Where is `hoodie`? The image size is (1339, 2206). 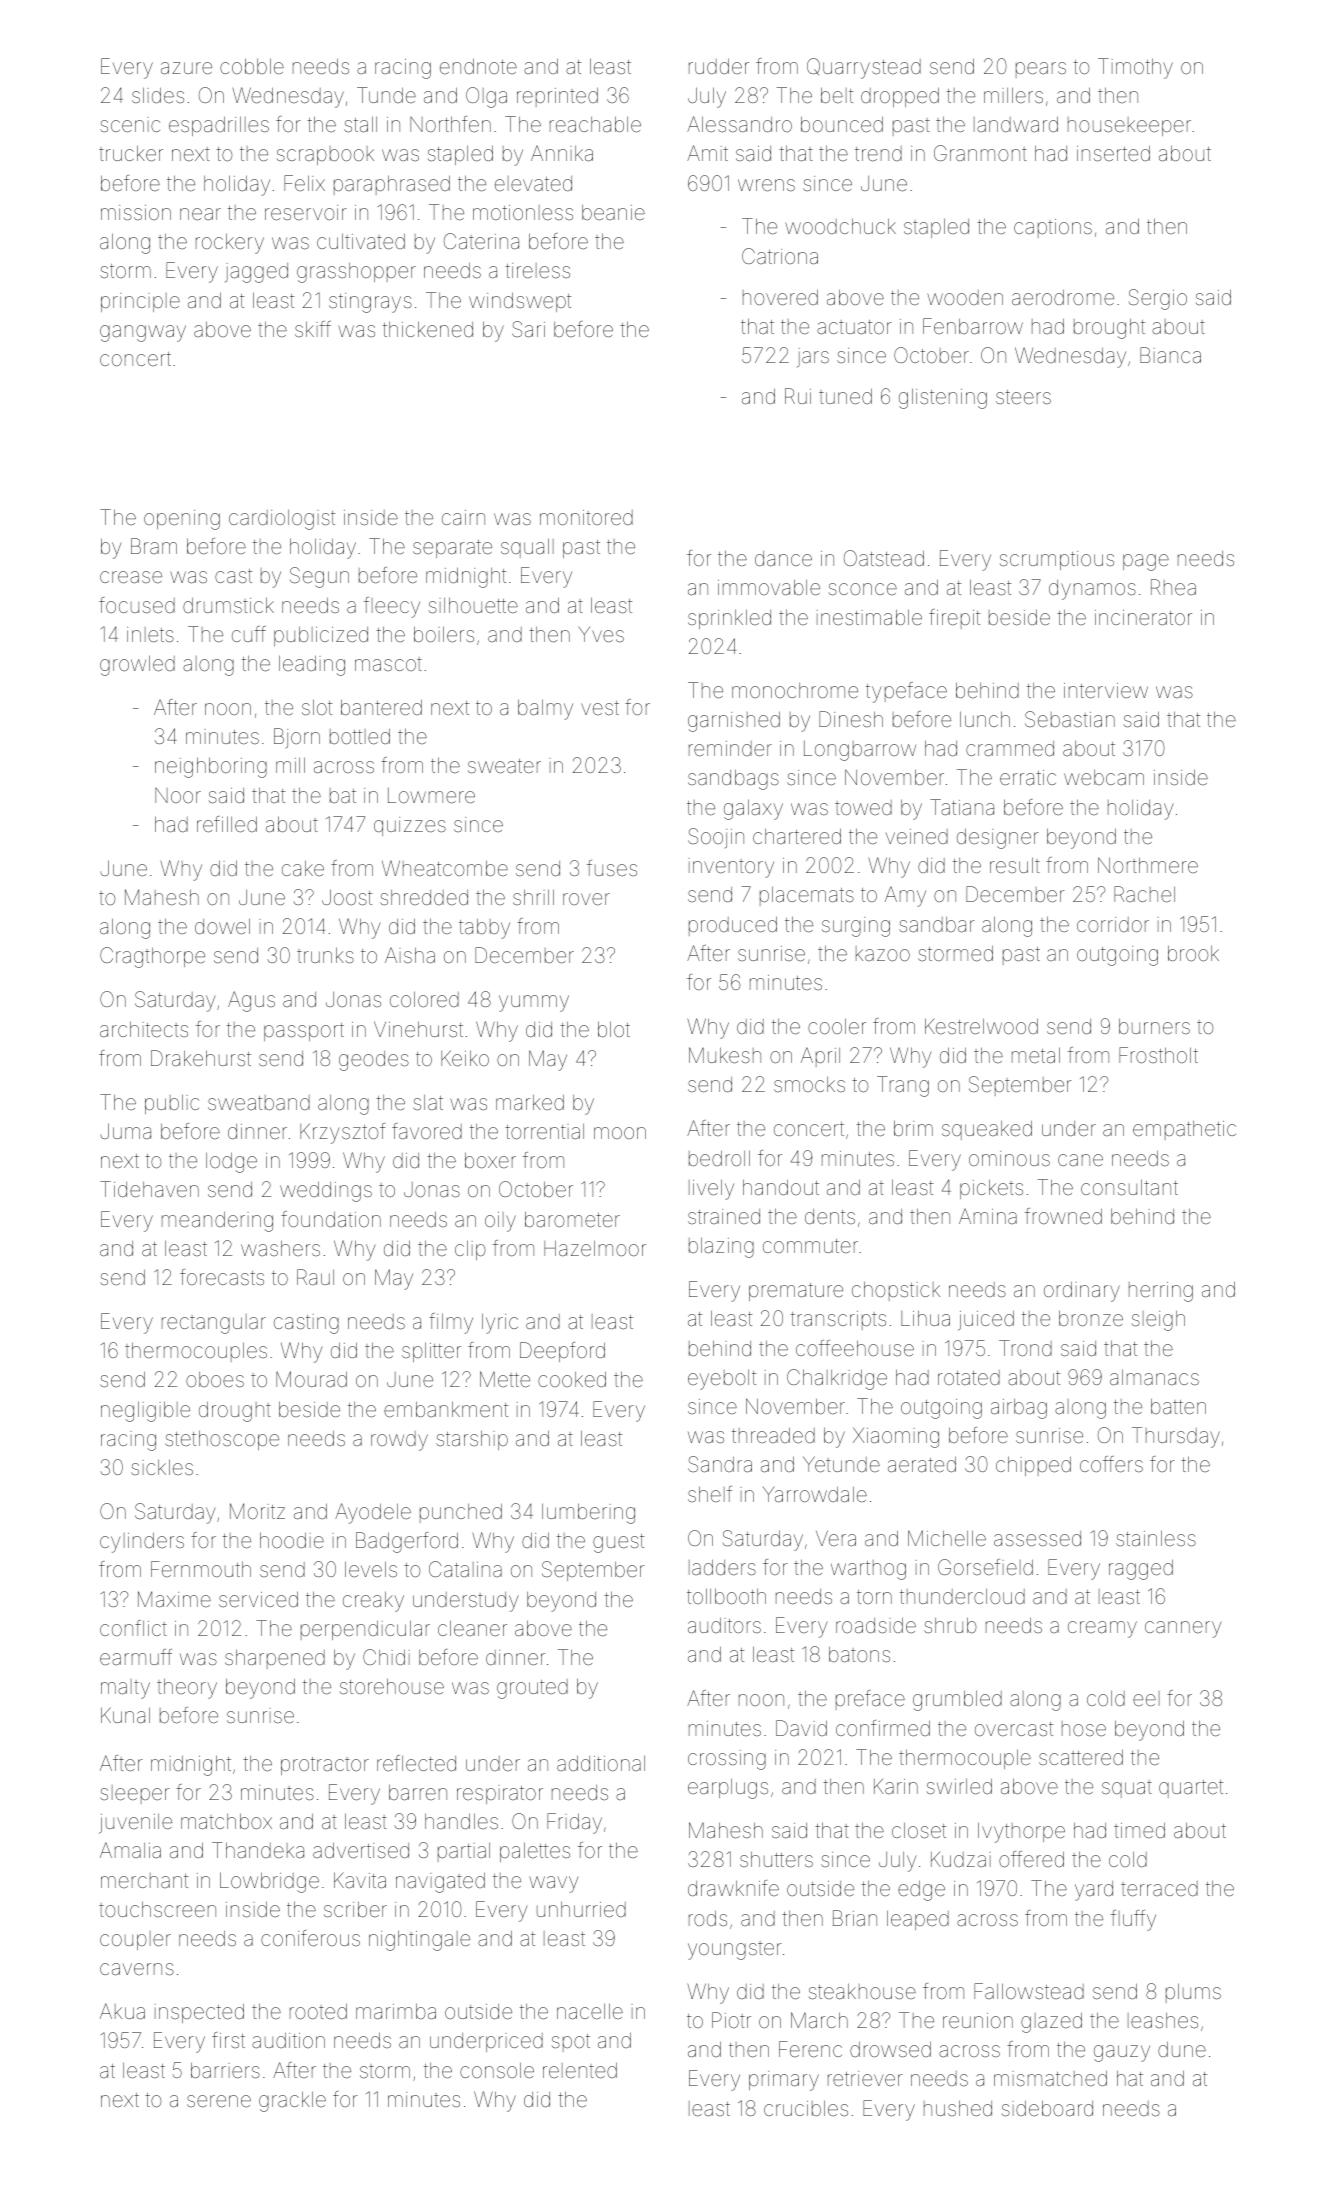 hoodie is located at coordinates (292, 1540).
